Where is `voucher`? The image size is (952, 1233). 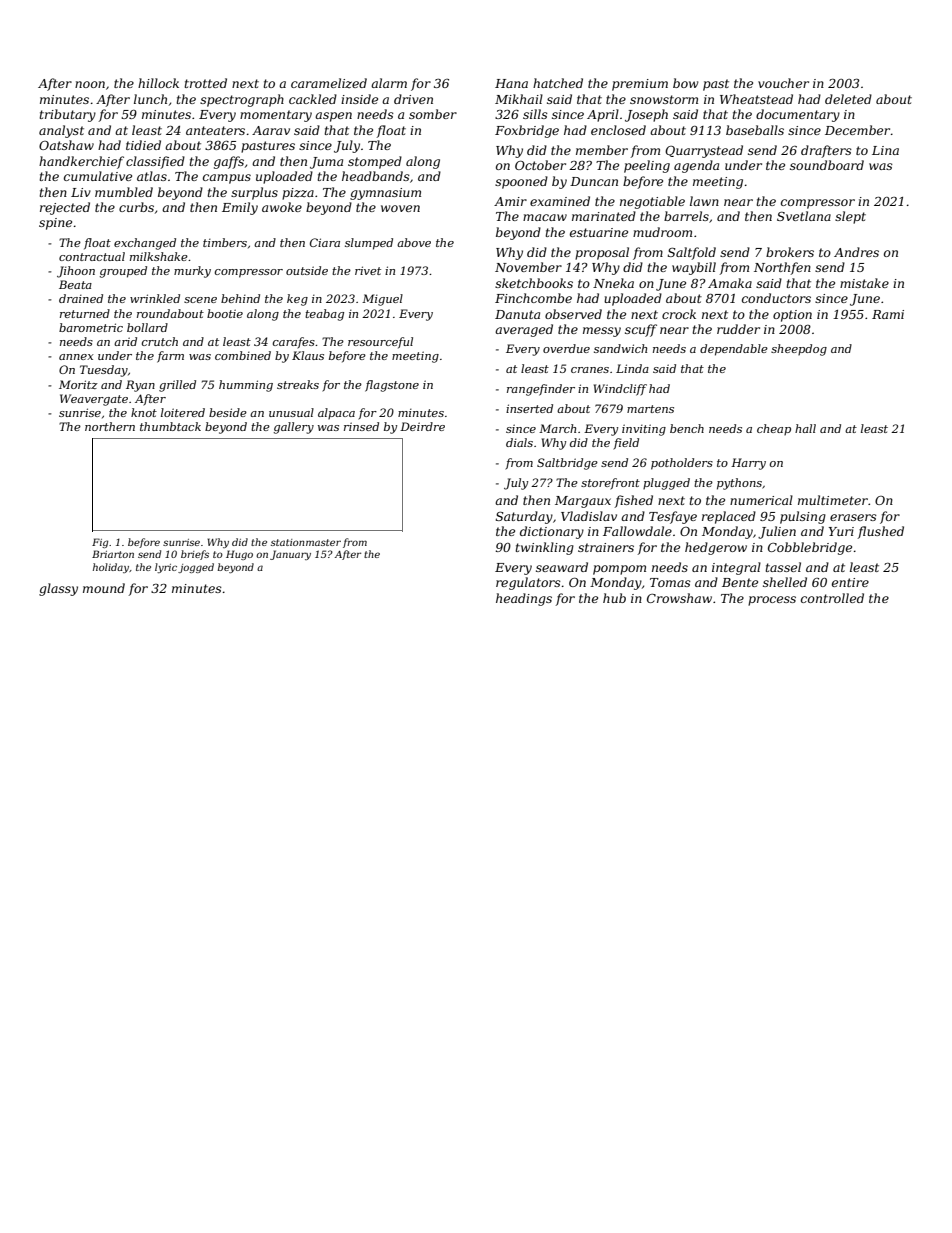
voucher is located at coordinates (783, 83).
